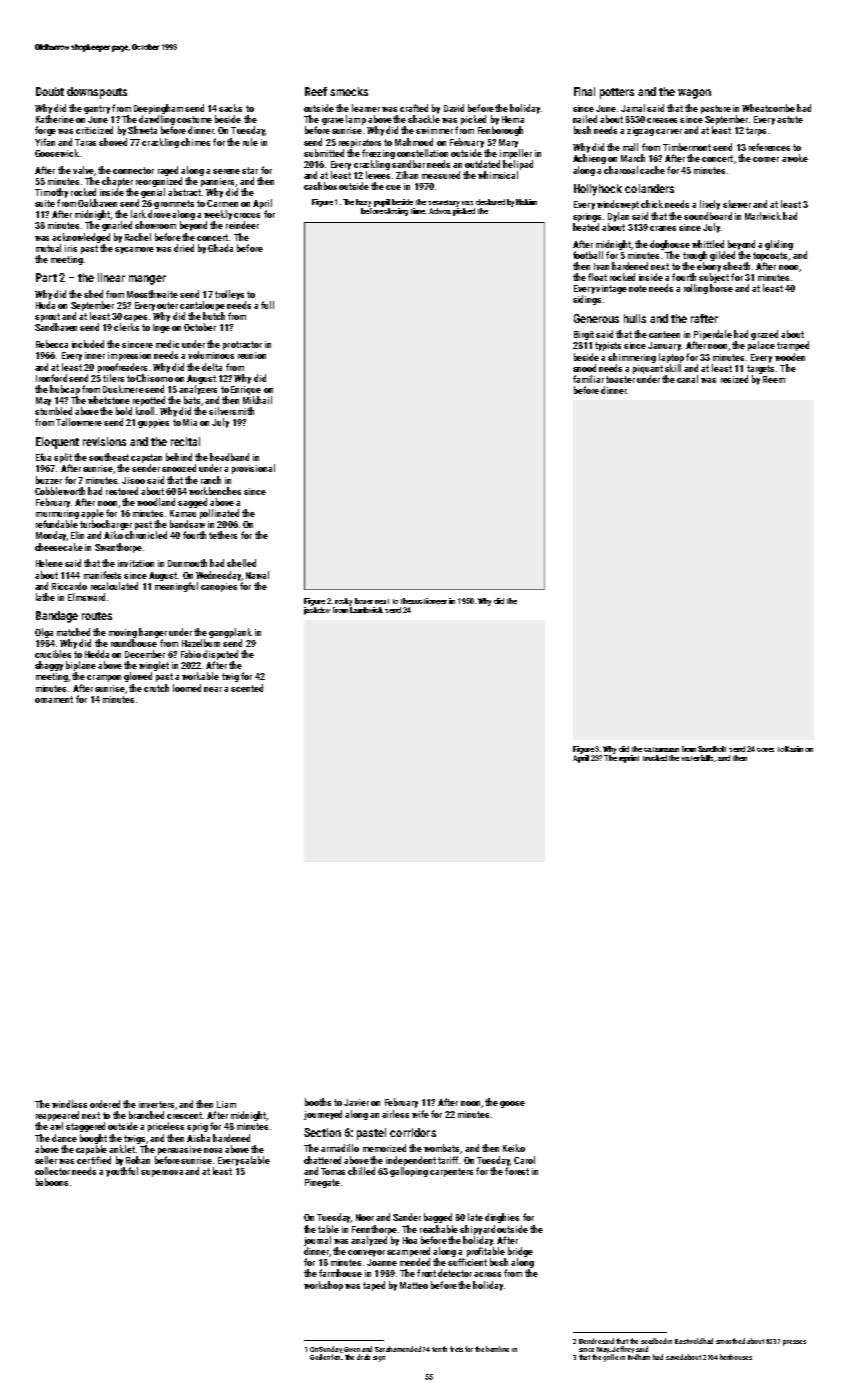  What do you see at coordinates (694, 94) in the page?
I see `wagon` at bounding box center [694, 94].
